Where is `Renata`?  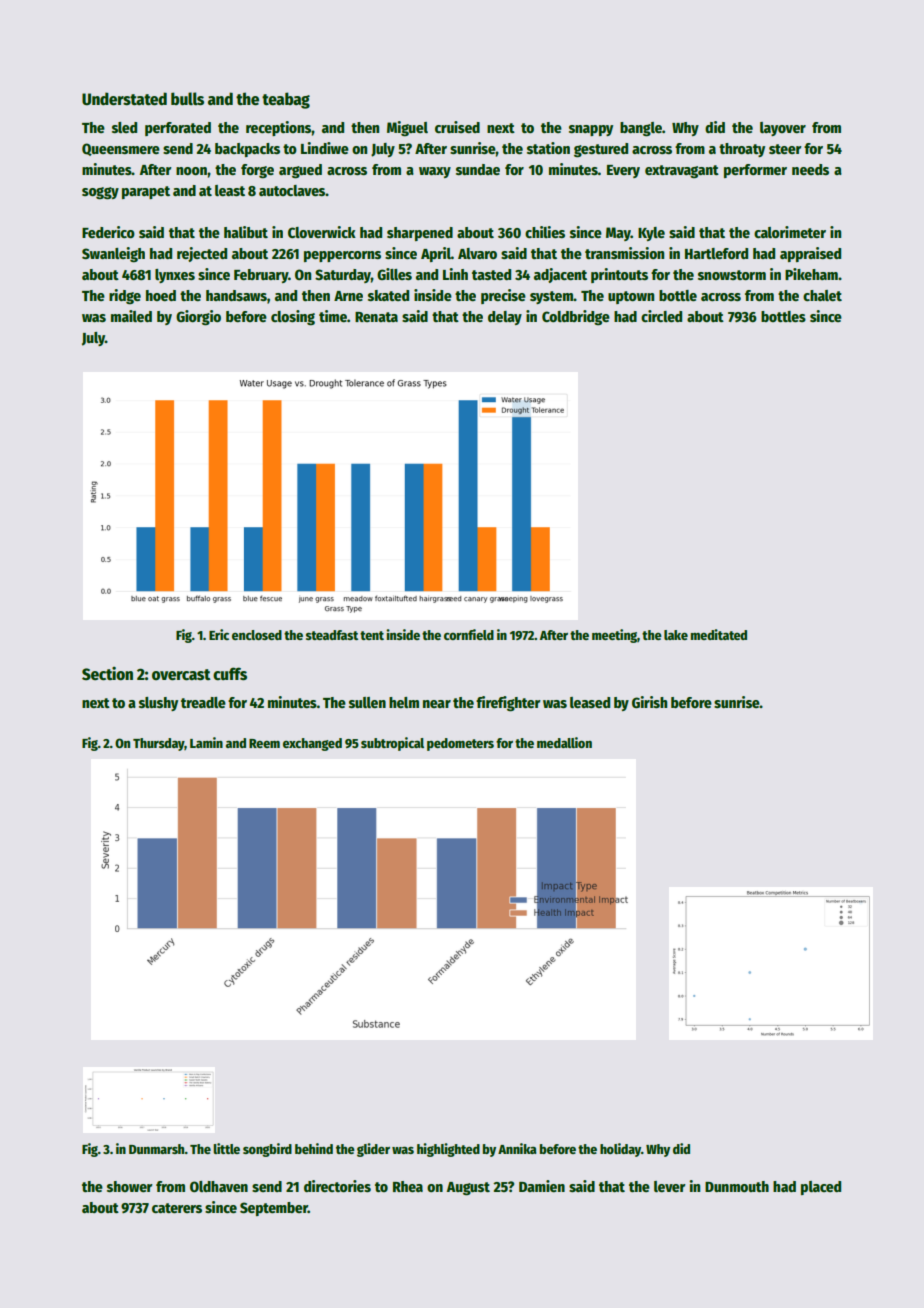
Renata is located at coordinates (376, 317).
